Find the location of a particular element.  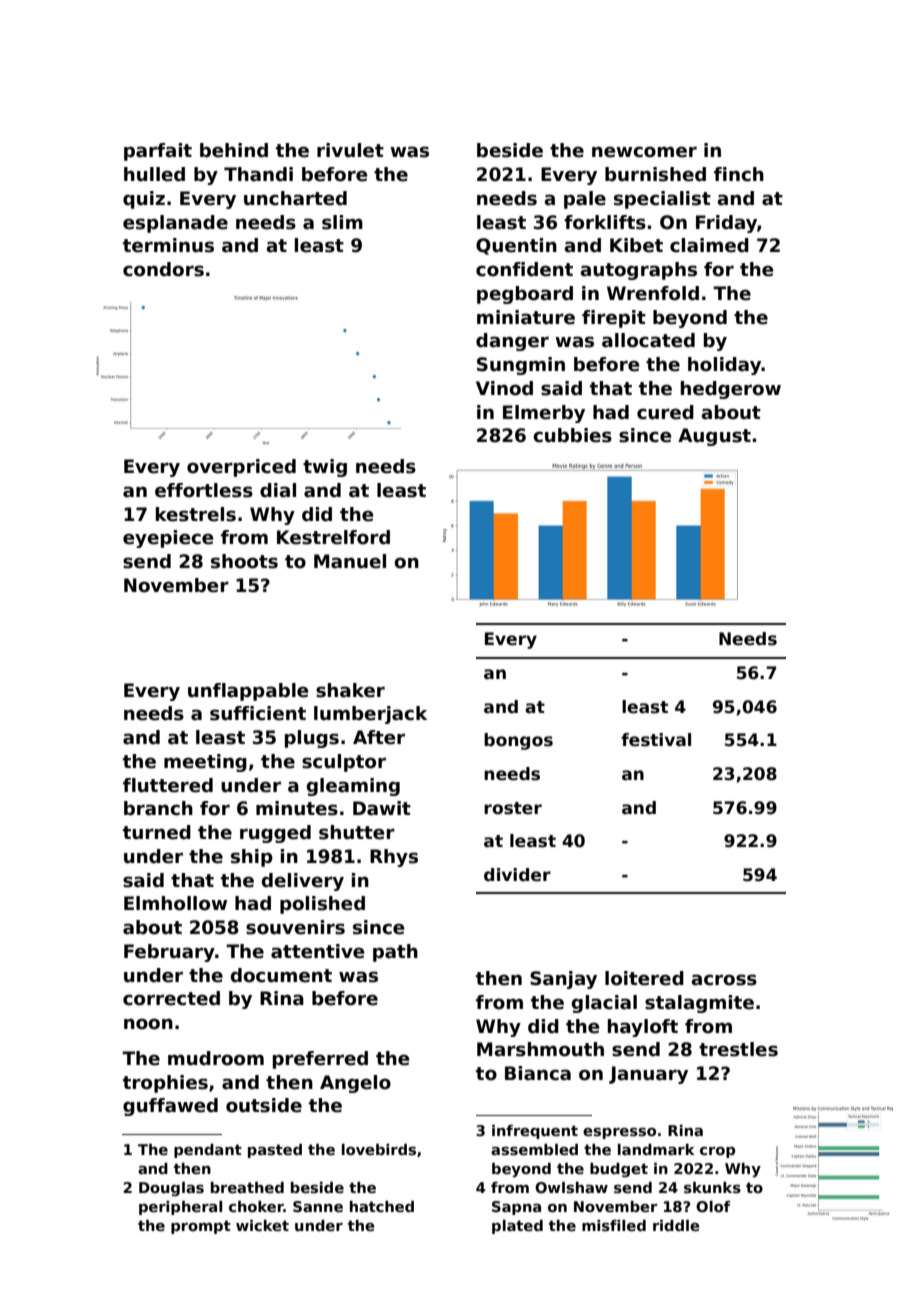

Vinod is located at coordinates (504, 388).
